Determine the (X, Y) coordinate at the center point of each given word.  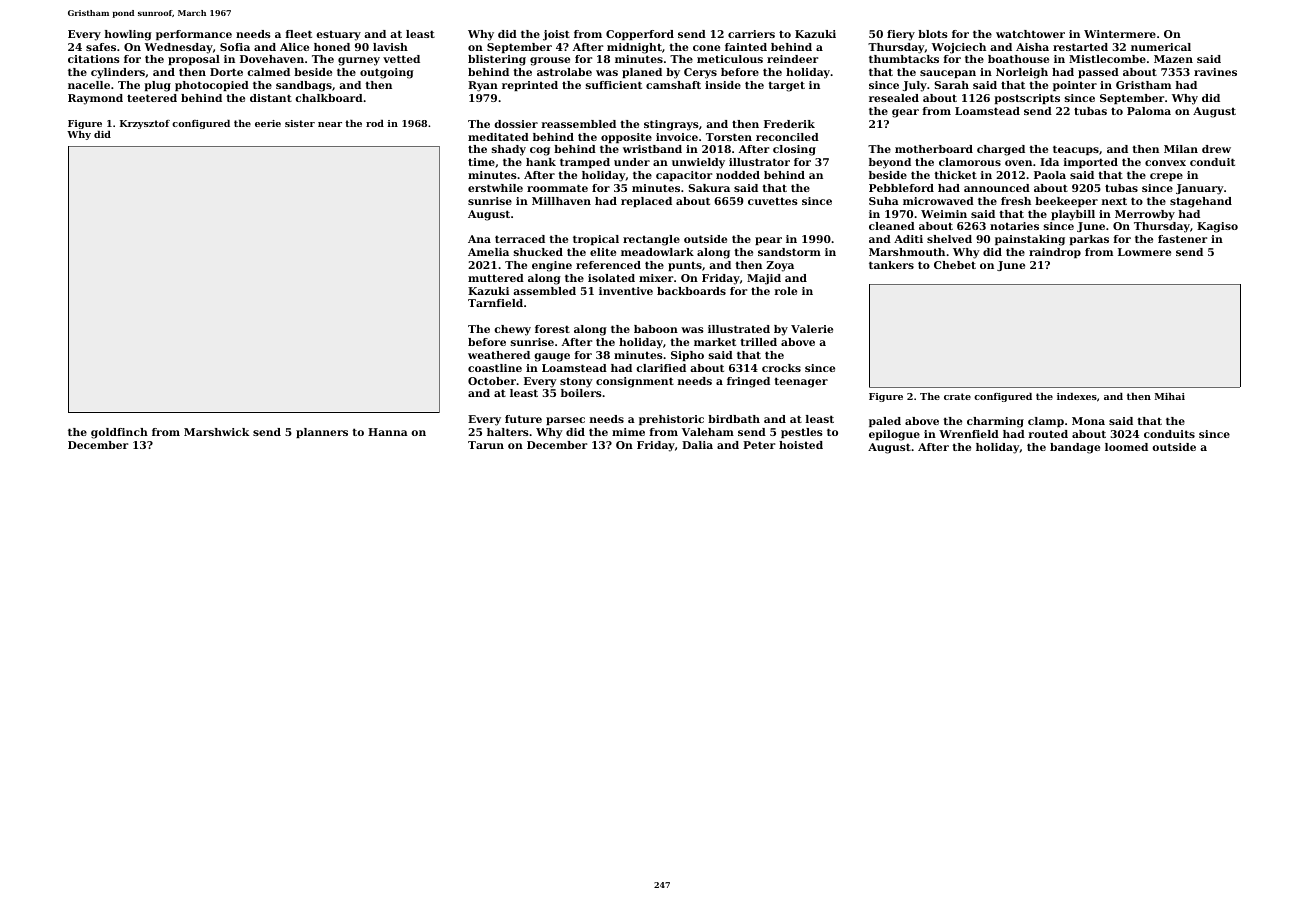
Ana (479, 239)
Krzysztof (145, 124)
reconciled (787, 137)
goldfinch (119, 433)
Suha (884, 201)
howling (128, 35)
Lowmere (1144, 252)
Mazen (1173, 59)
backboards (691, 291)
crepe (1166, 177)
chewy (512, 330)
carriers (751, 34)
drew (1216, 149)
